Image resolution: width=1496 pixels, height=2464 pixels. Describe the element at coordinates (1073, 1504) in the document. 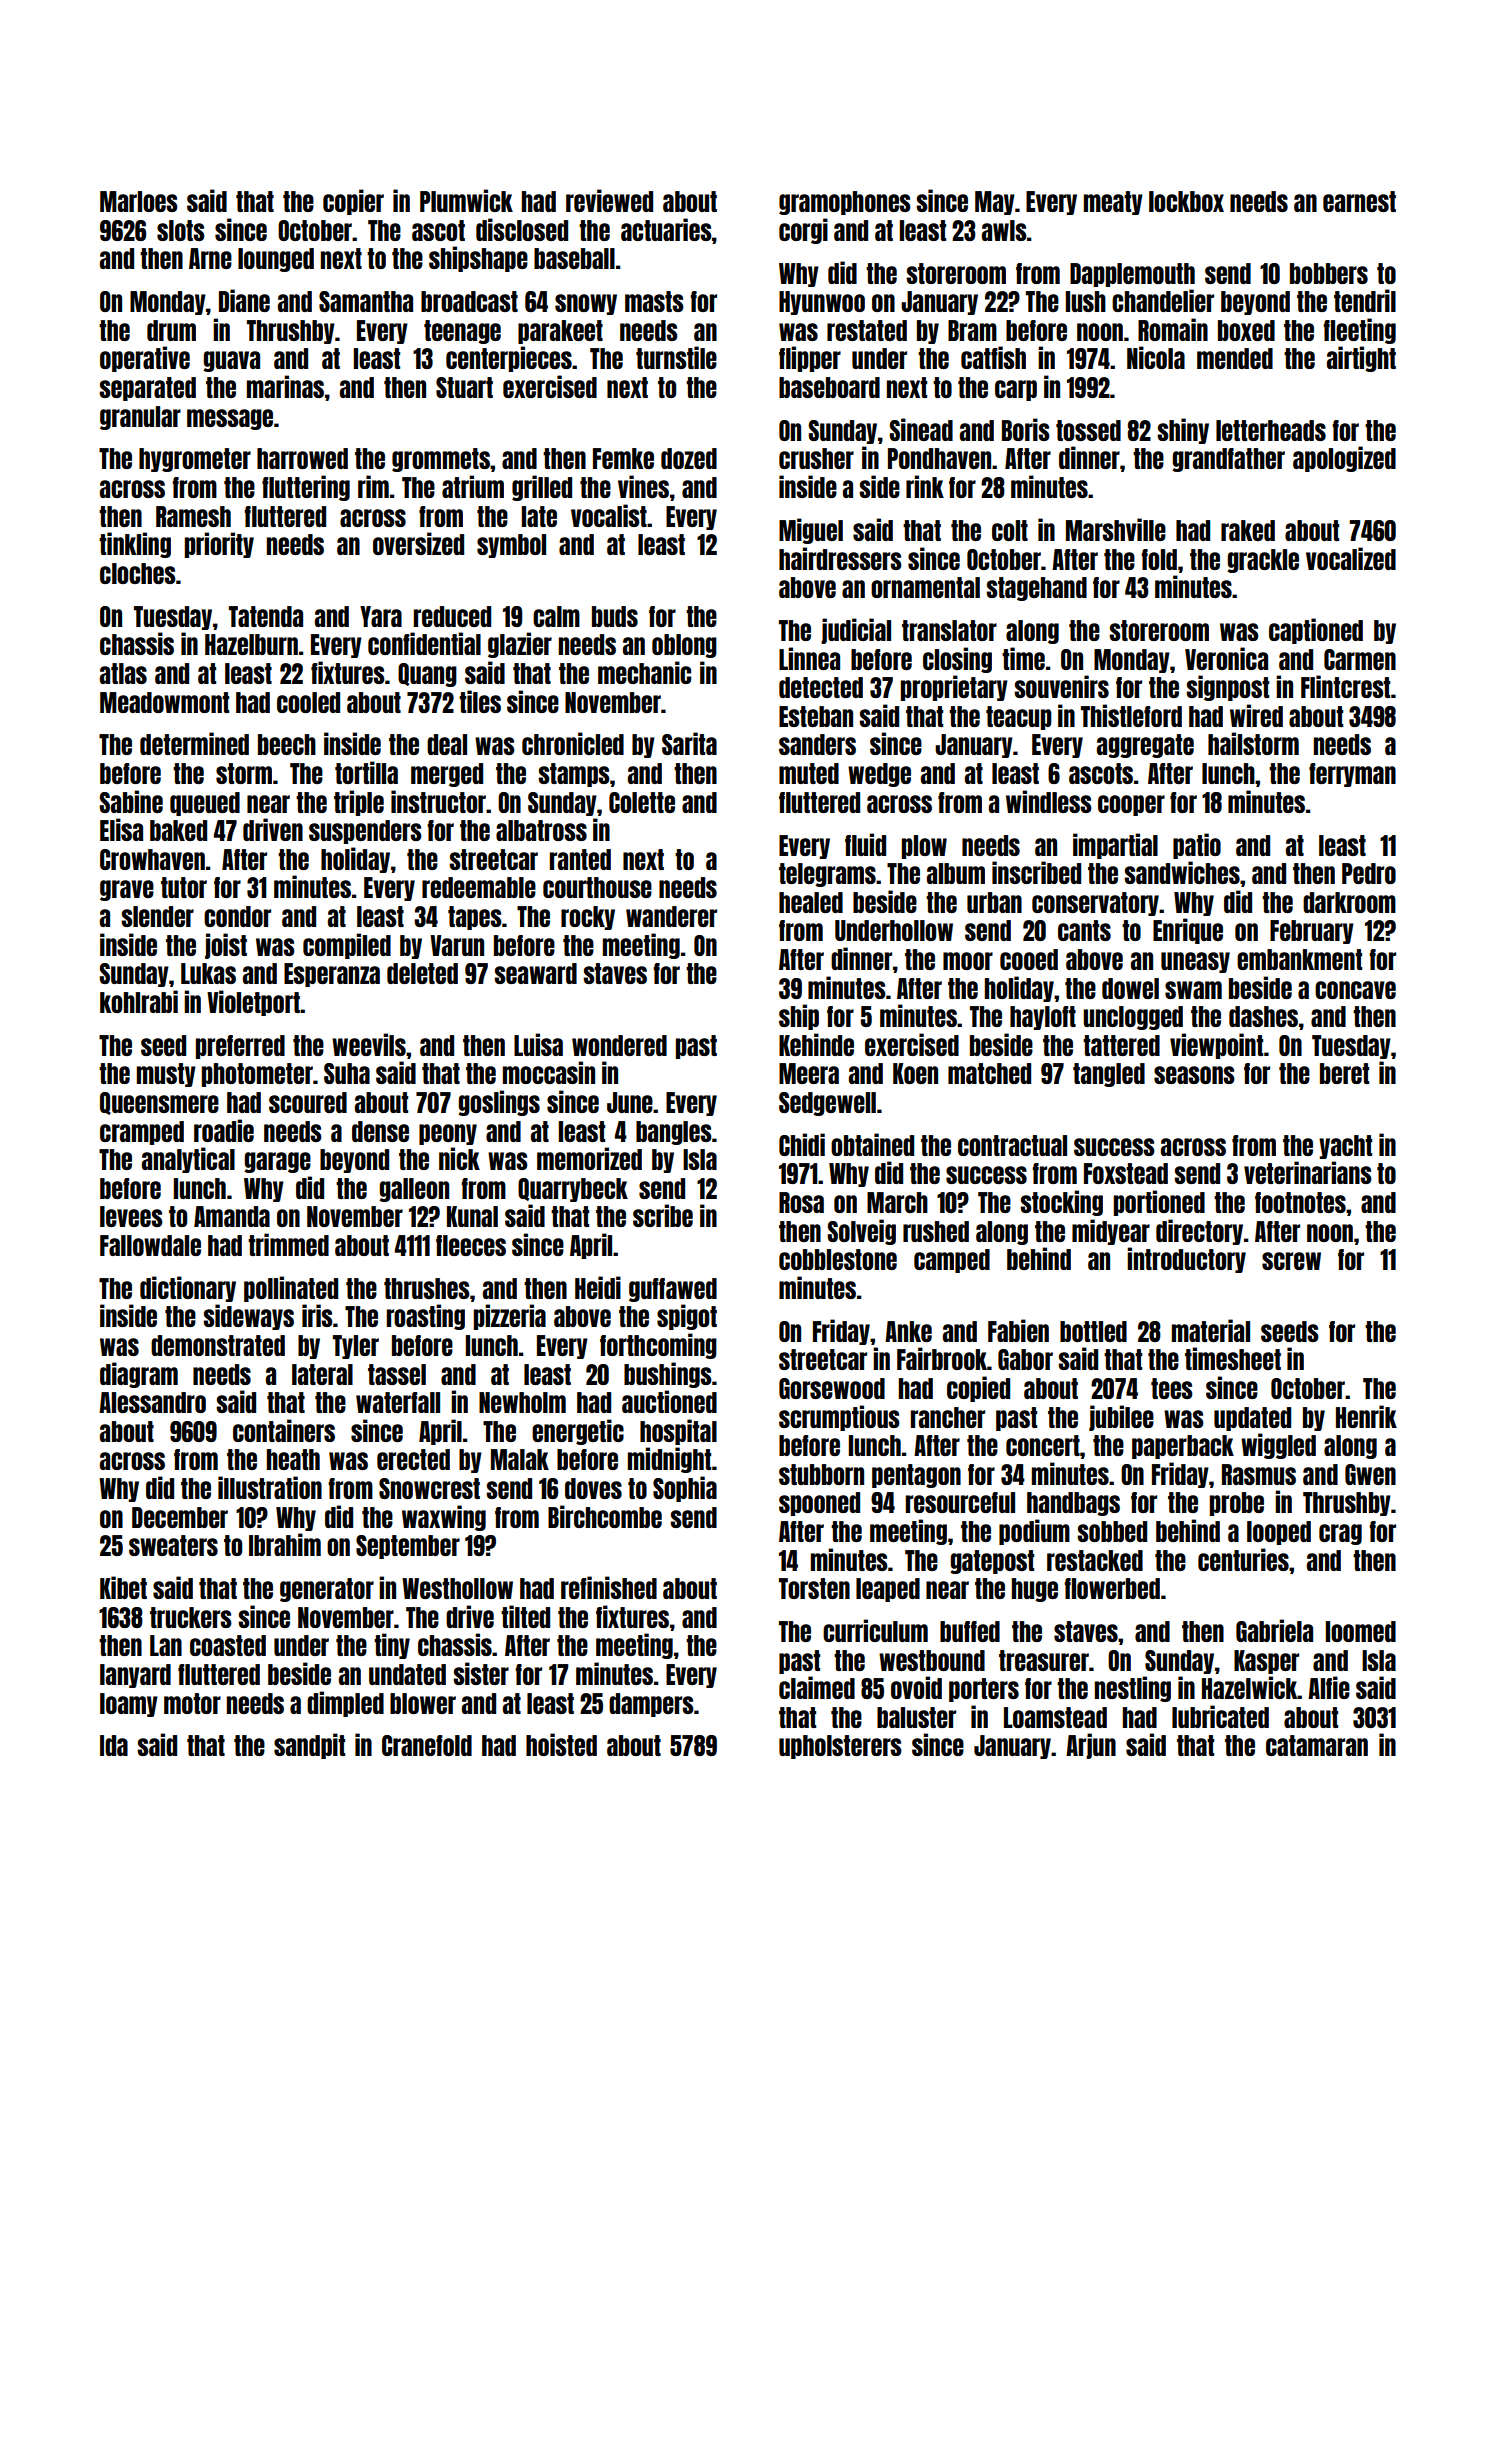

I see `handbags` at that location.
